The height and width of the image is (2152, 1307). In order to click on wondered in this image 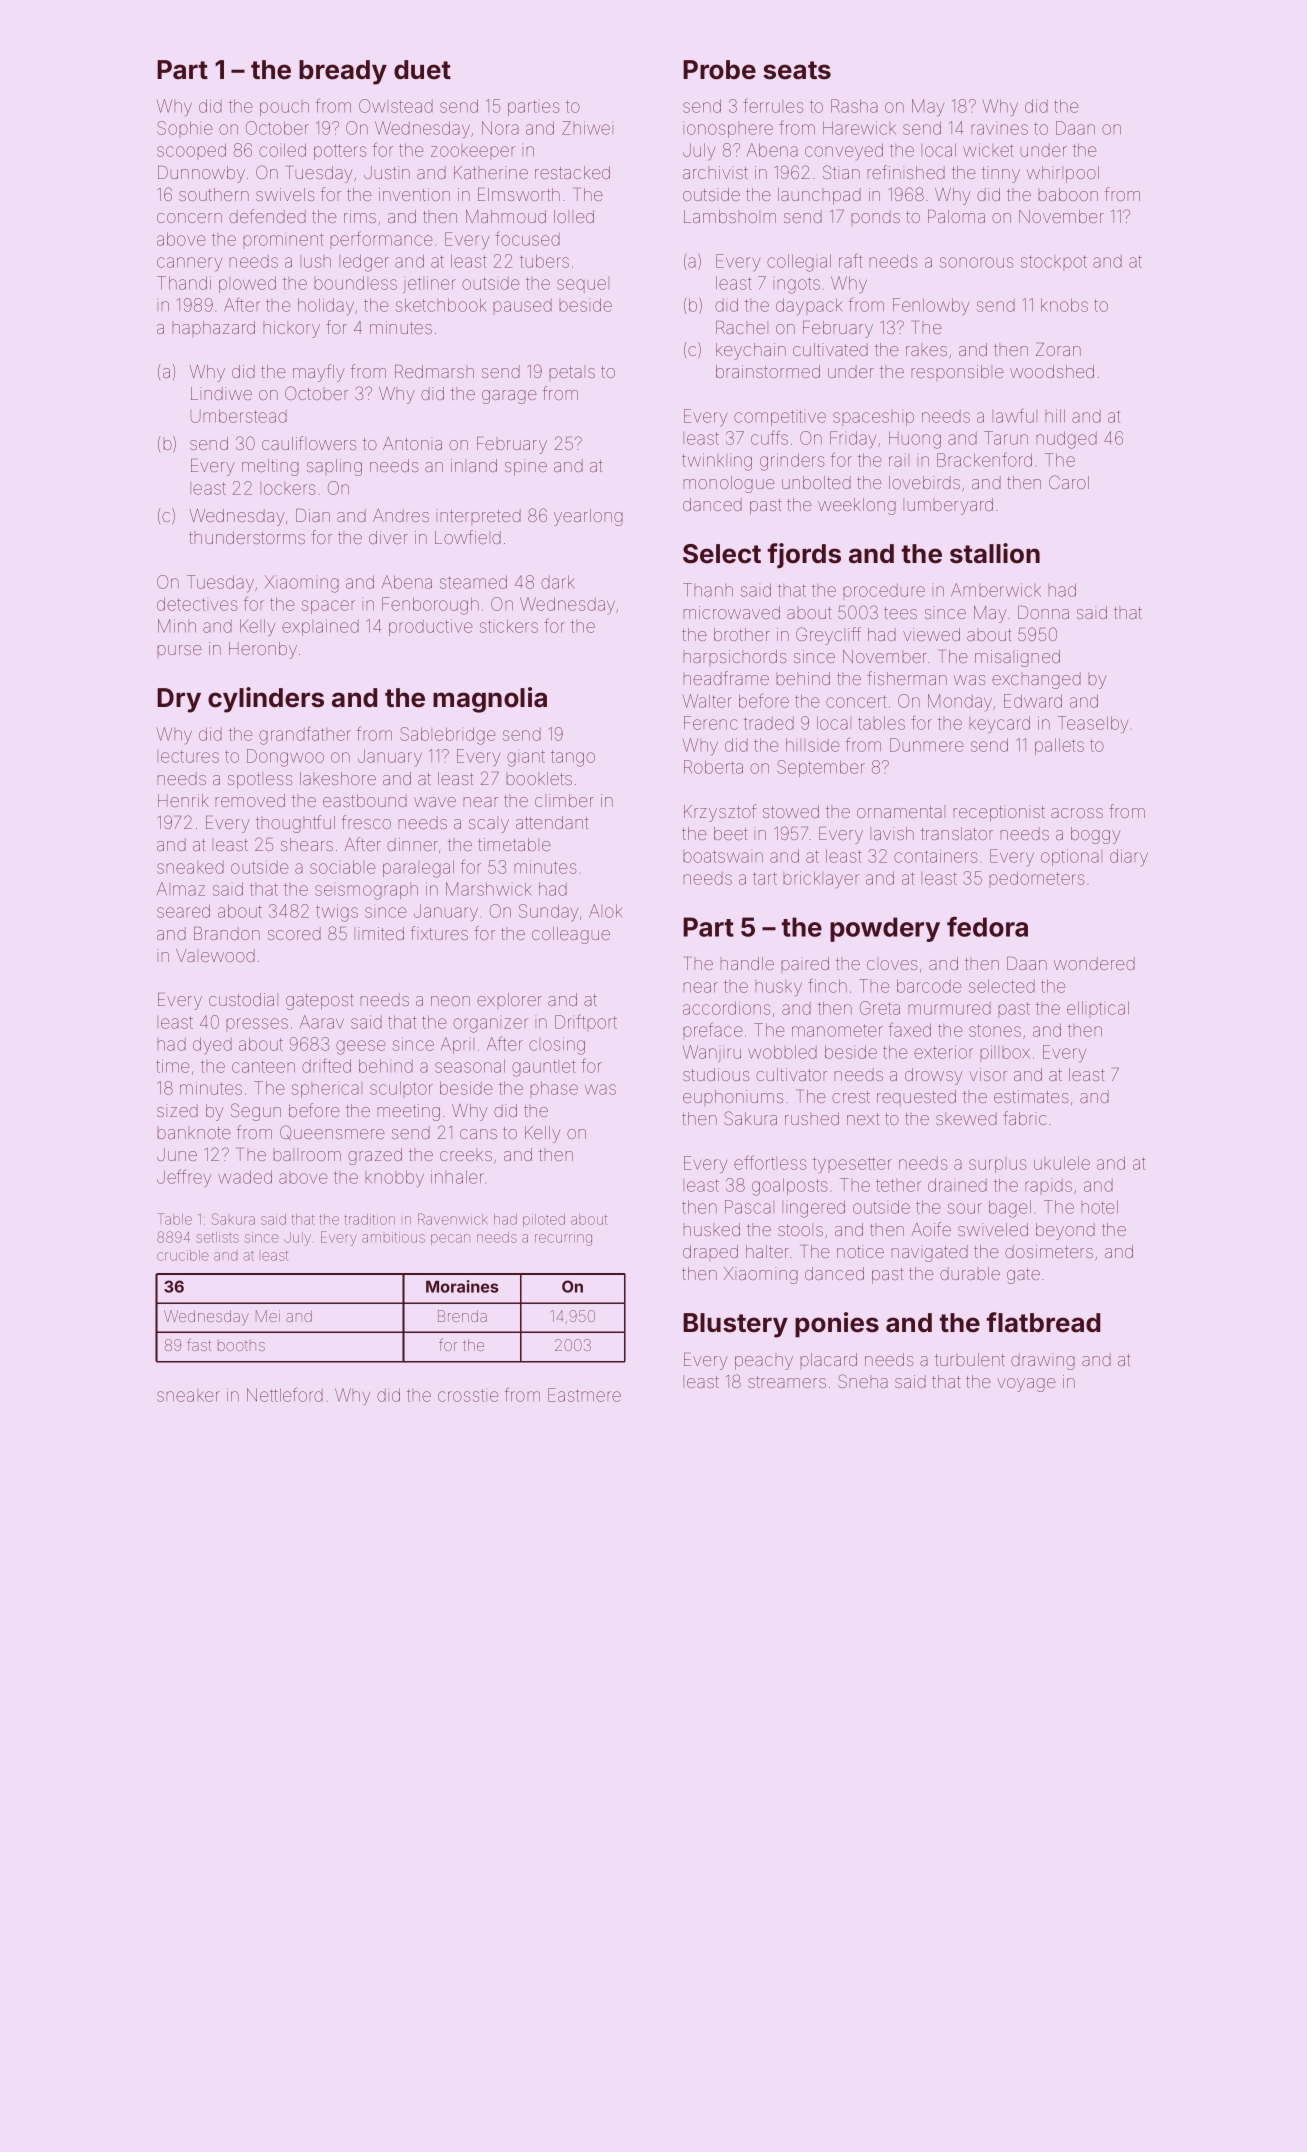, I will do `click(1094, 963)`.
